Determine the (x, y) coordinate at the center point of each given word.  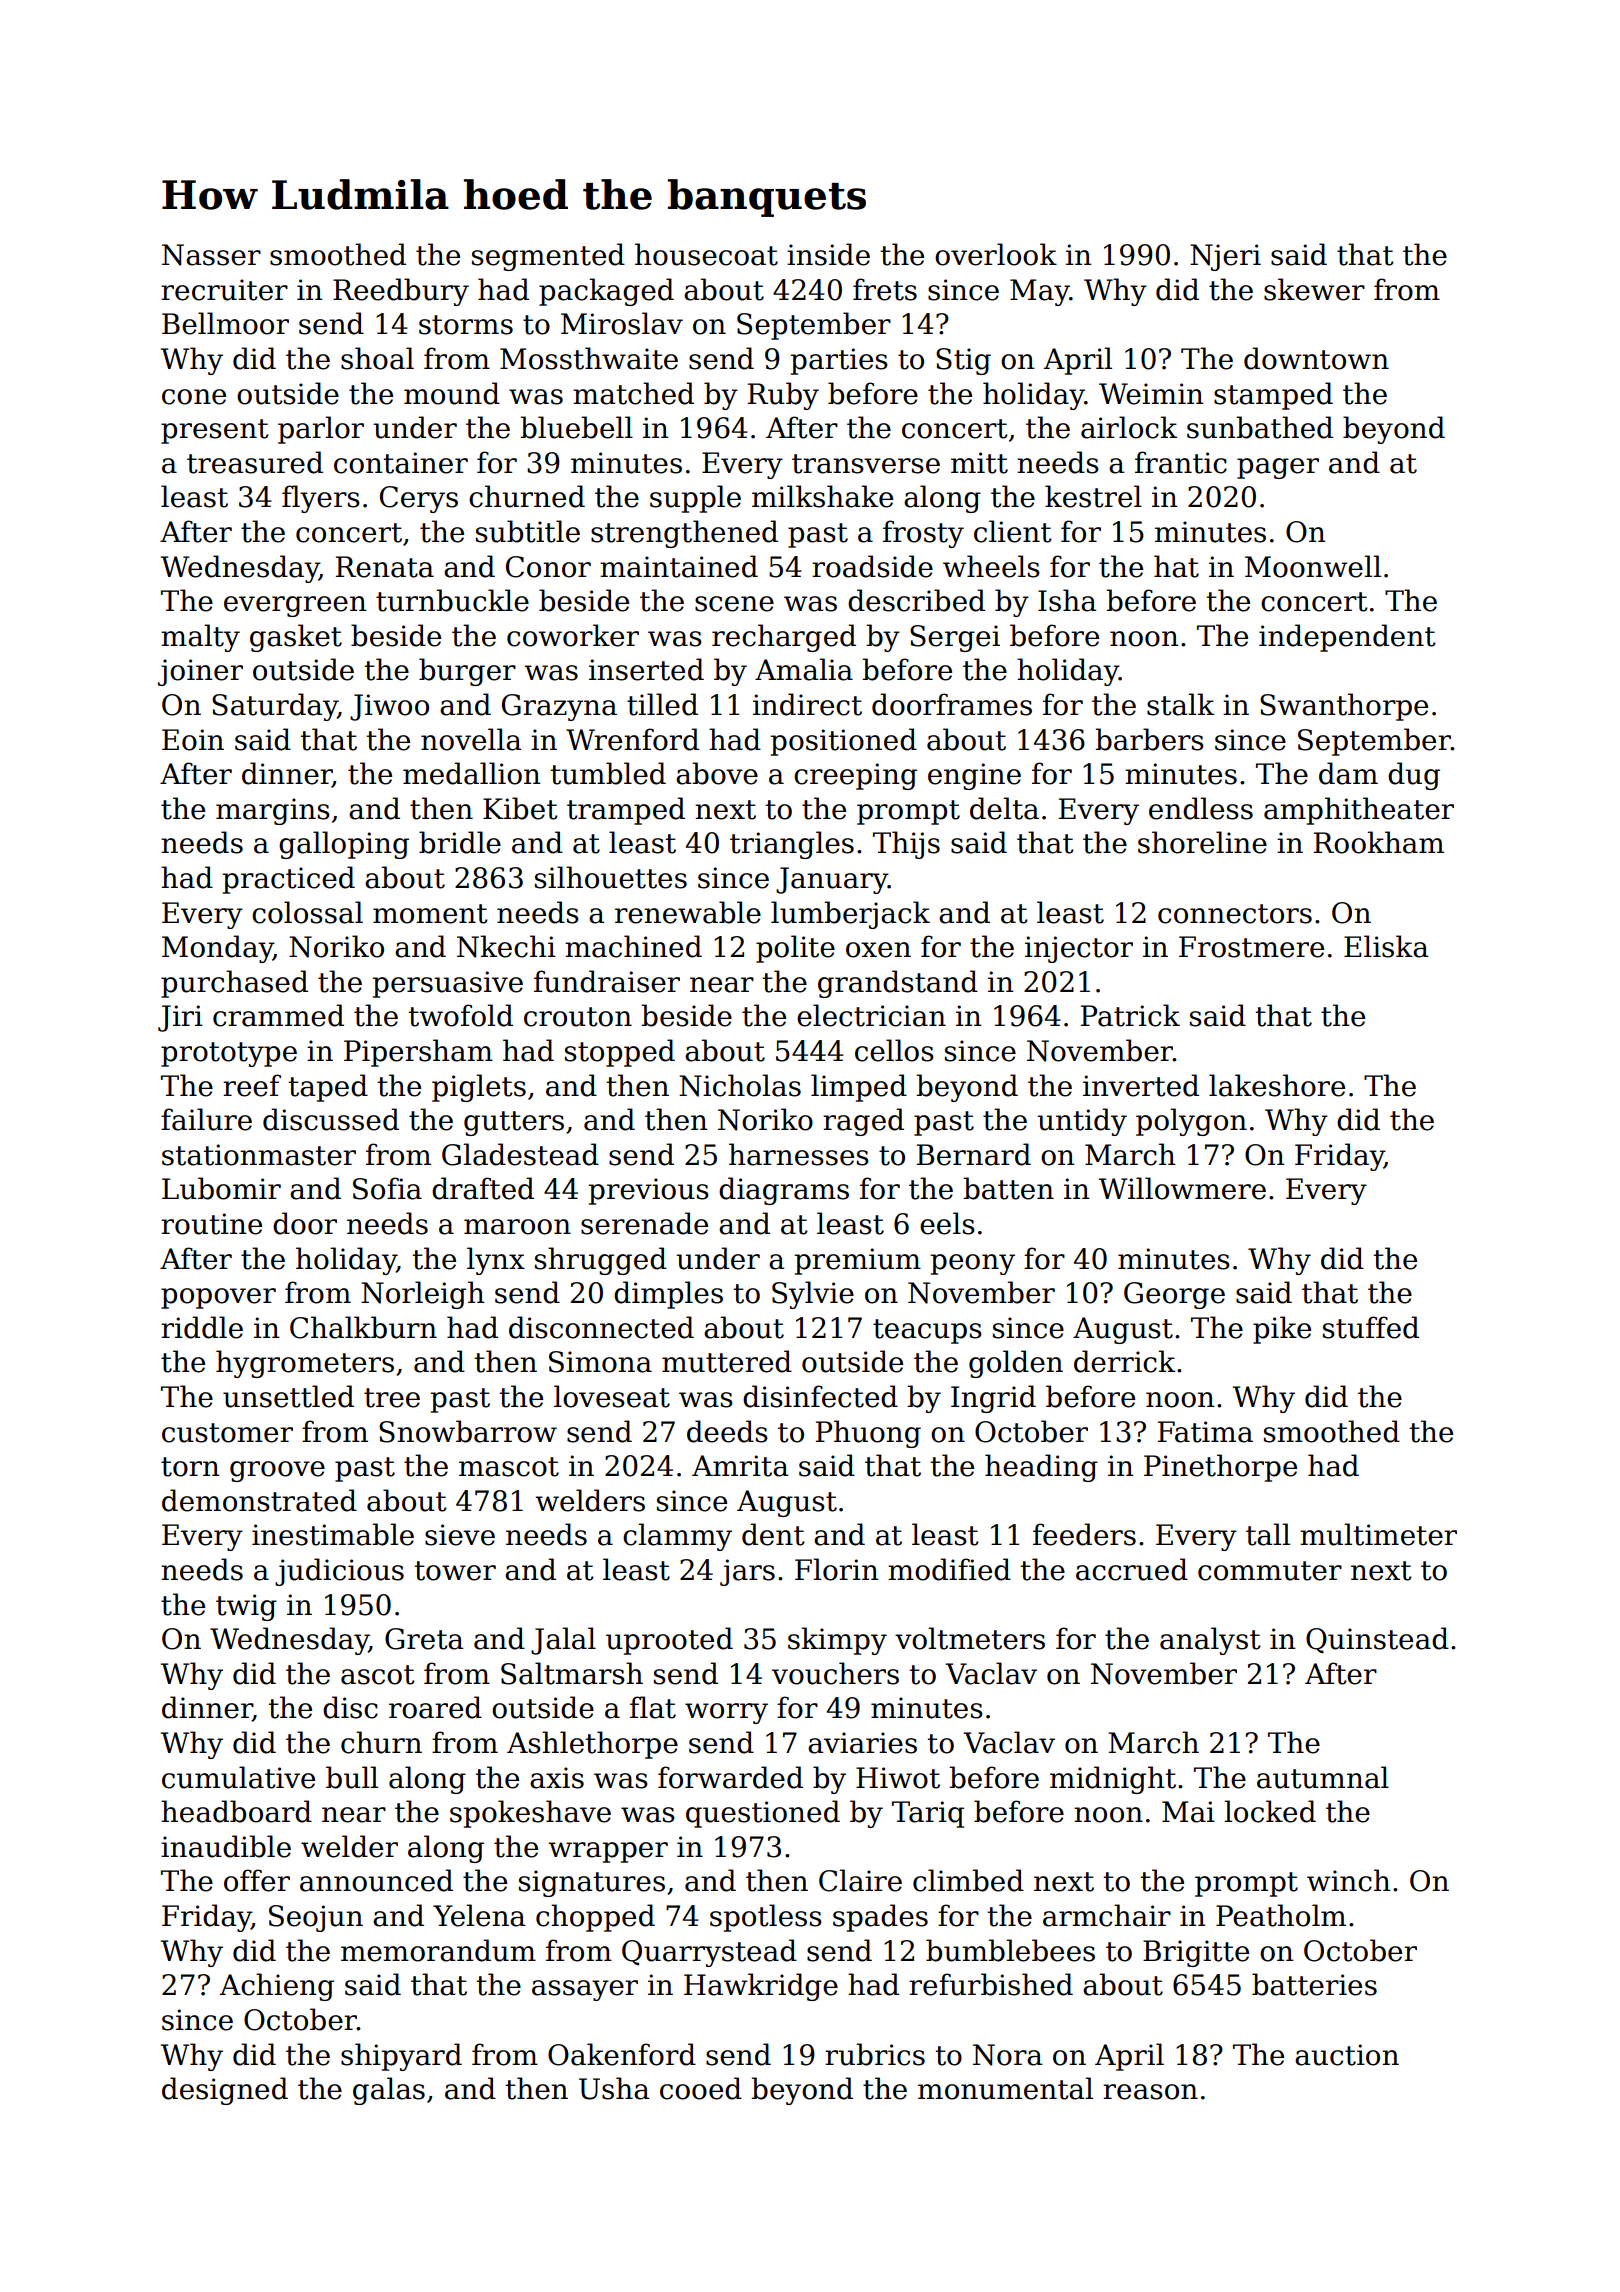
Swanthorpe (1344, 707)
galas (389, 2091)
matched (633, 393)
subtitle (528, 531)
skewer (1314, 289)
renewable (688, 912)
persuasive (447, 984)
